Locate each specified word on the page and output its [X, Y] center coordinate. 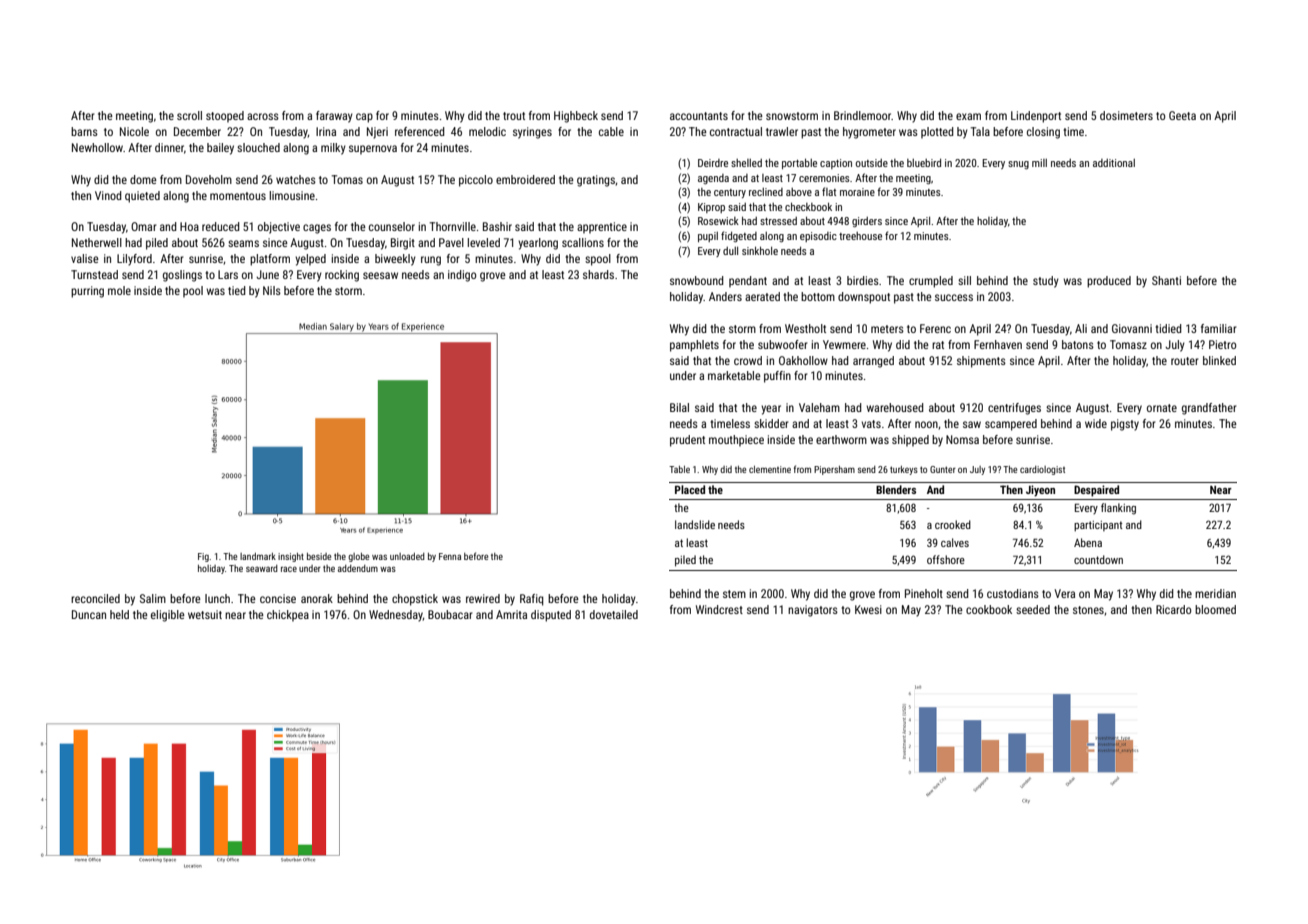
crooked [953, 524]
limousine [292, 195]
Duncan [89, 614]
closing [1043, 133]
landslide [695, 524]
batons [1078, 344]
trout [514, 116]
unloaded [407, 556]
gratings [596, 181]
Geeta [1182, 115]
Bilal [679, 407]
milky [333, 149]
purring [87, 292]
